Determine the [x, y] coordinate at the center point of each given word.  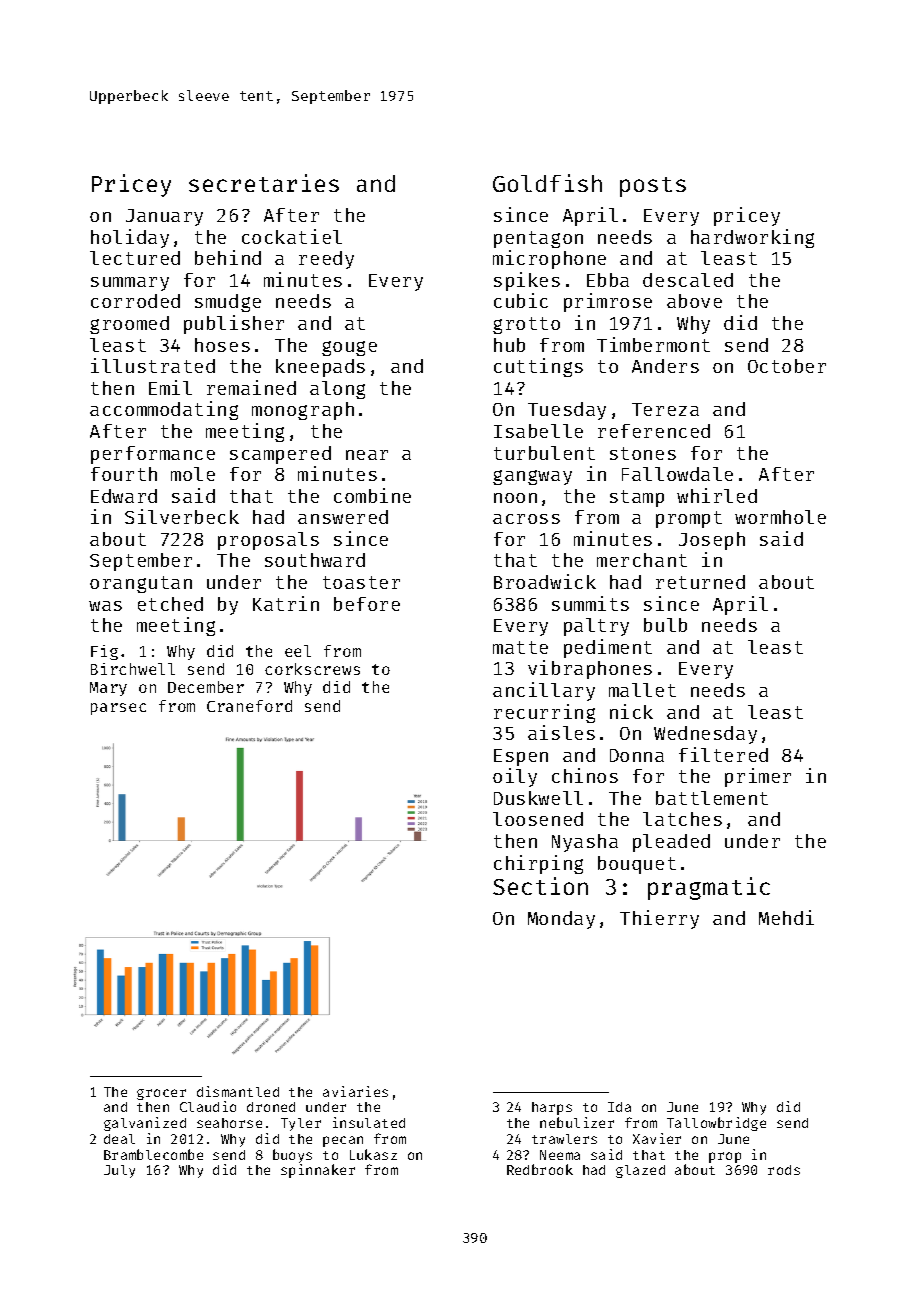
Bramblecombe [153, 1154]
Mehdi [786, 917]
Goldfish [547, 183]
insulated [369, 1122]
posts [653, 187]
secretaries [264, 183]
